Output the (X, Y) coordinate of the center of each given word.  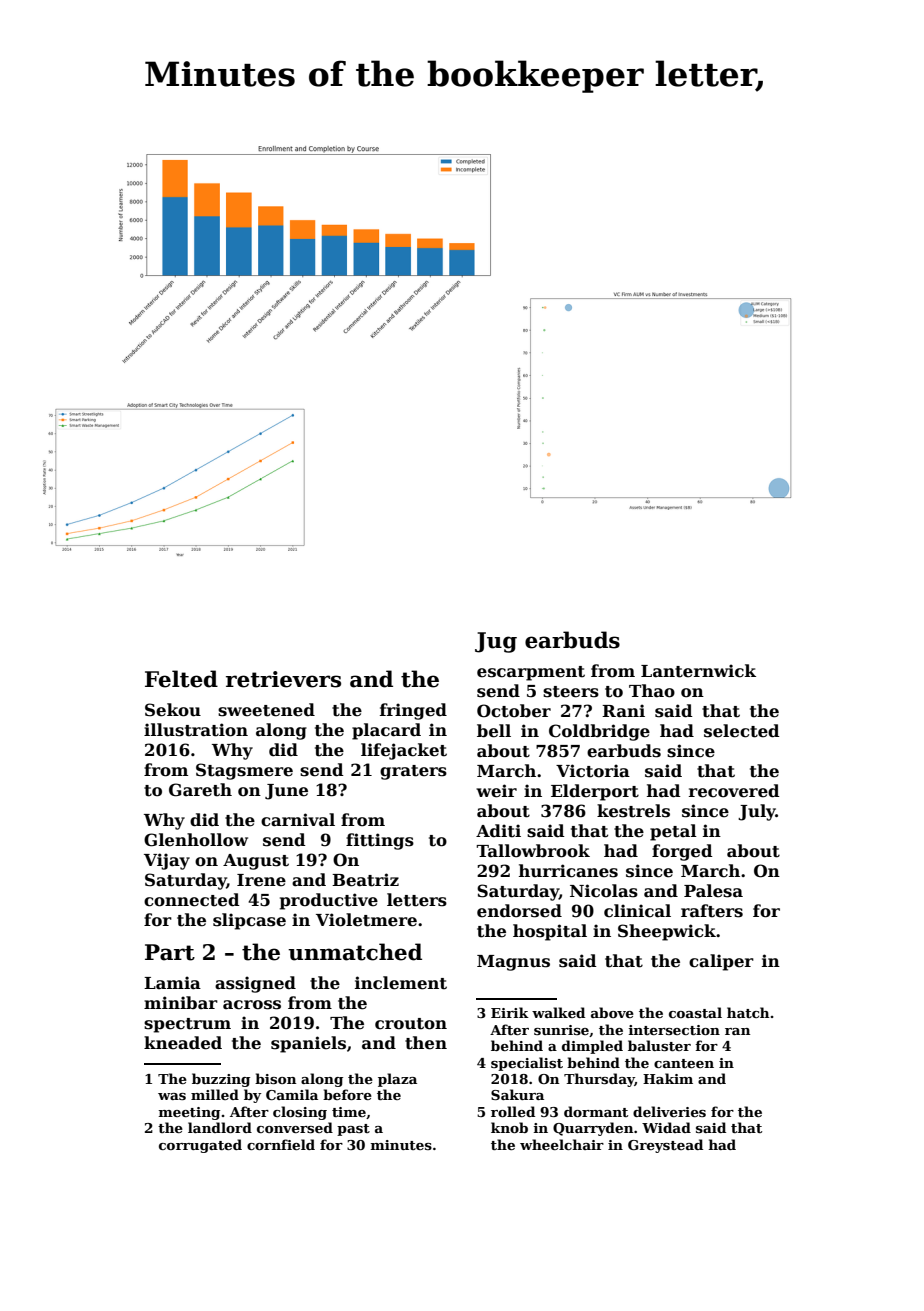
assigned (255, 984)
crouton (411, 1024)
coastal (695, 1012)
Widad (666, 1127)
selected (742, 731)
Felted (181, 679)
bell (494, 731)
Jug (496, 642)
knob (509, 1127)
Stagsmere (244, 771)
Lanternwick (698, 671)
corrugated (200, 1146)
